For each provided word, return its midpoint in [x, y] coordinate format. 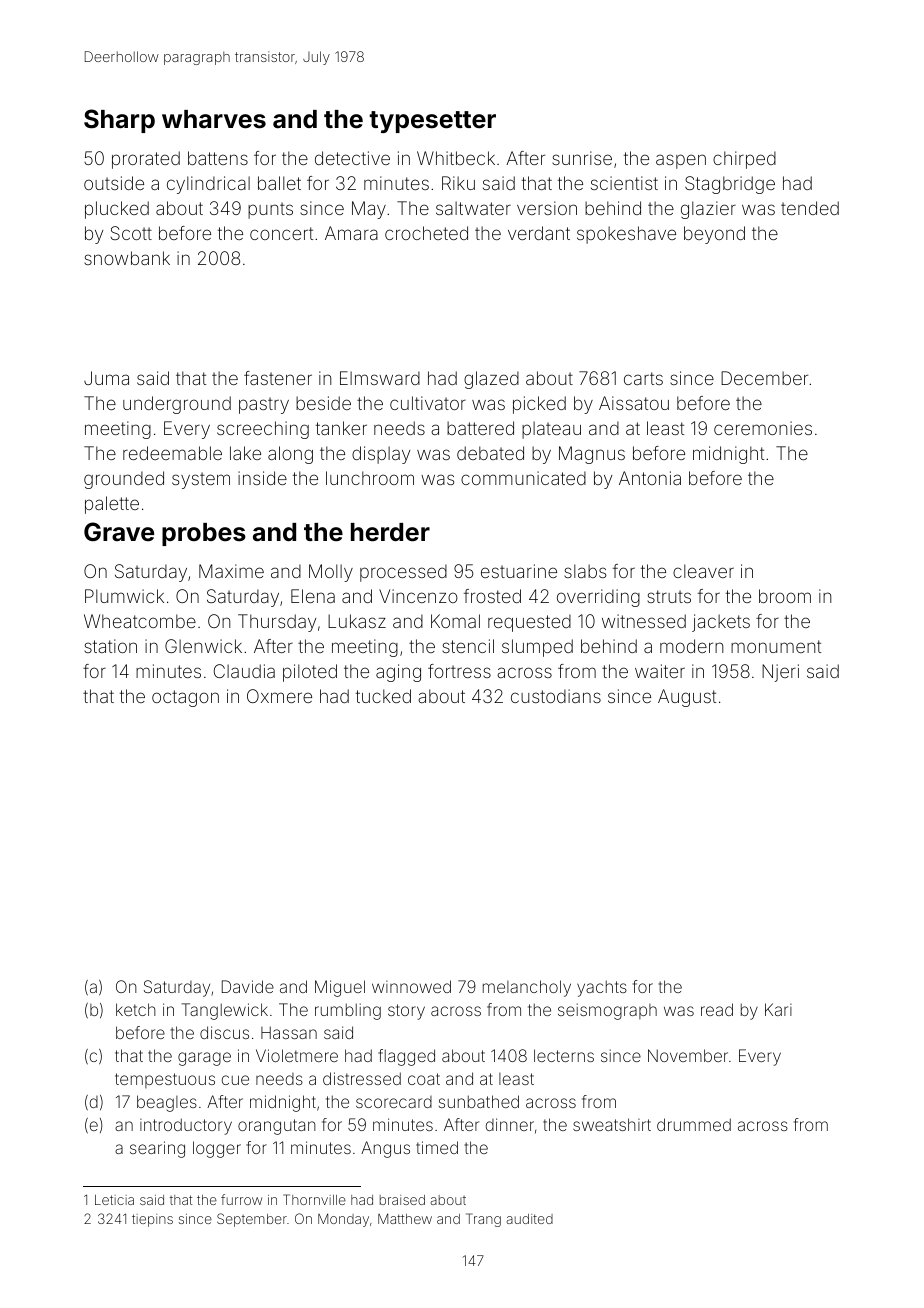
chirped [744, 160]
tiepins [152, 1220]
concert [281, 233]
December [764, 378]
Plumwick [124, 596]
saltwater [473, 208]
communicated [523, 478]
